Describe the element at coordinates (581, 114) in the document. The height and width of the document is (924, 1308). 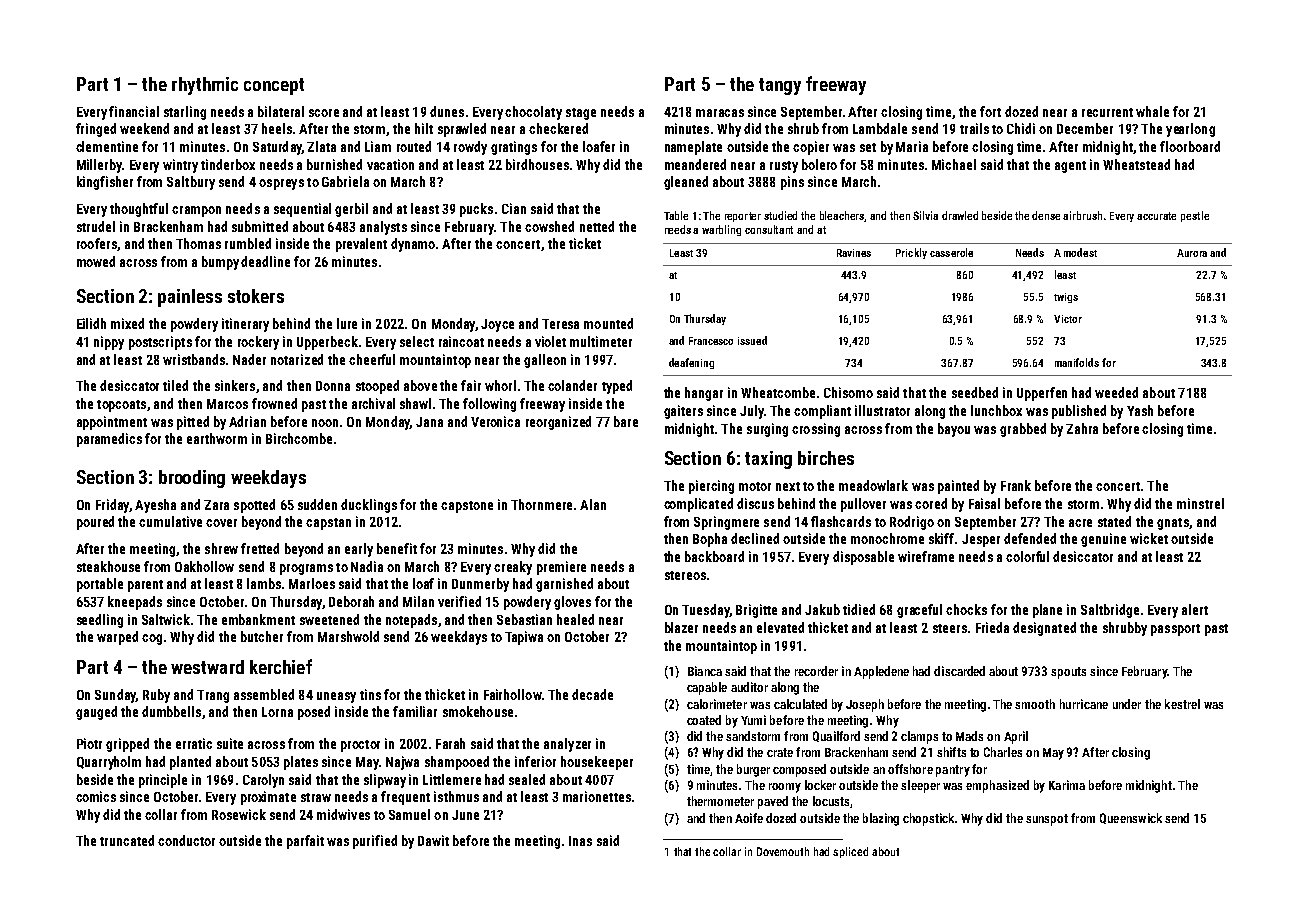
I see `stage` at that location.
